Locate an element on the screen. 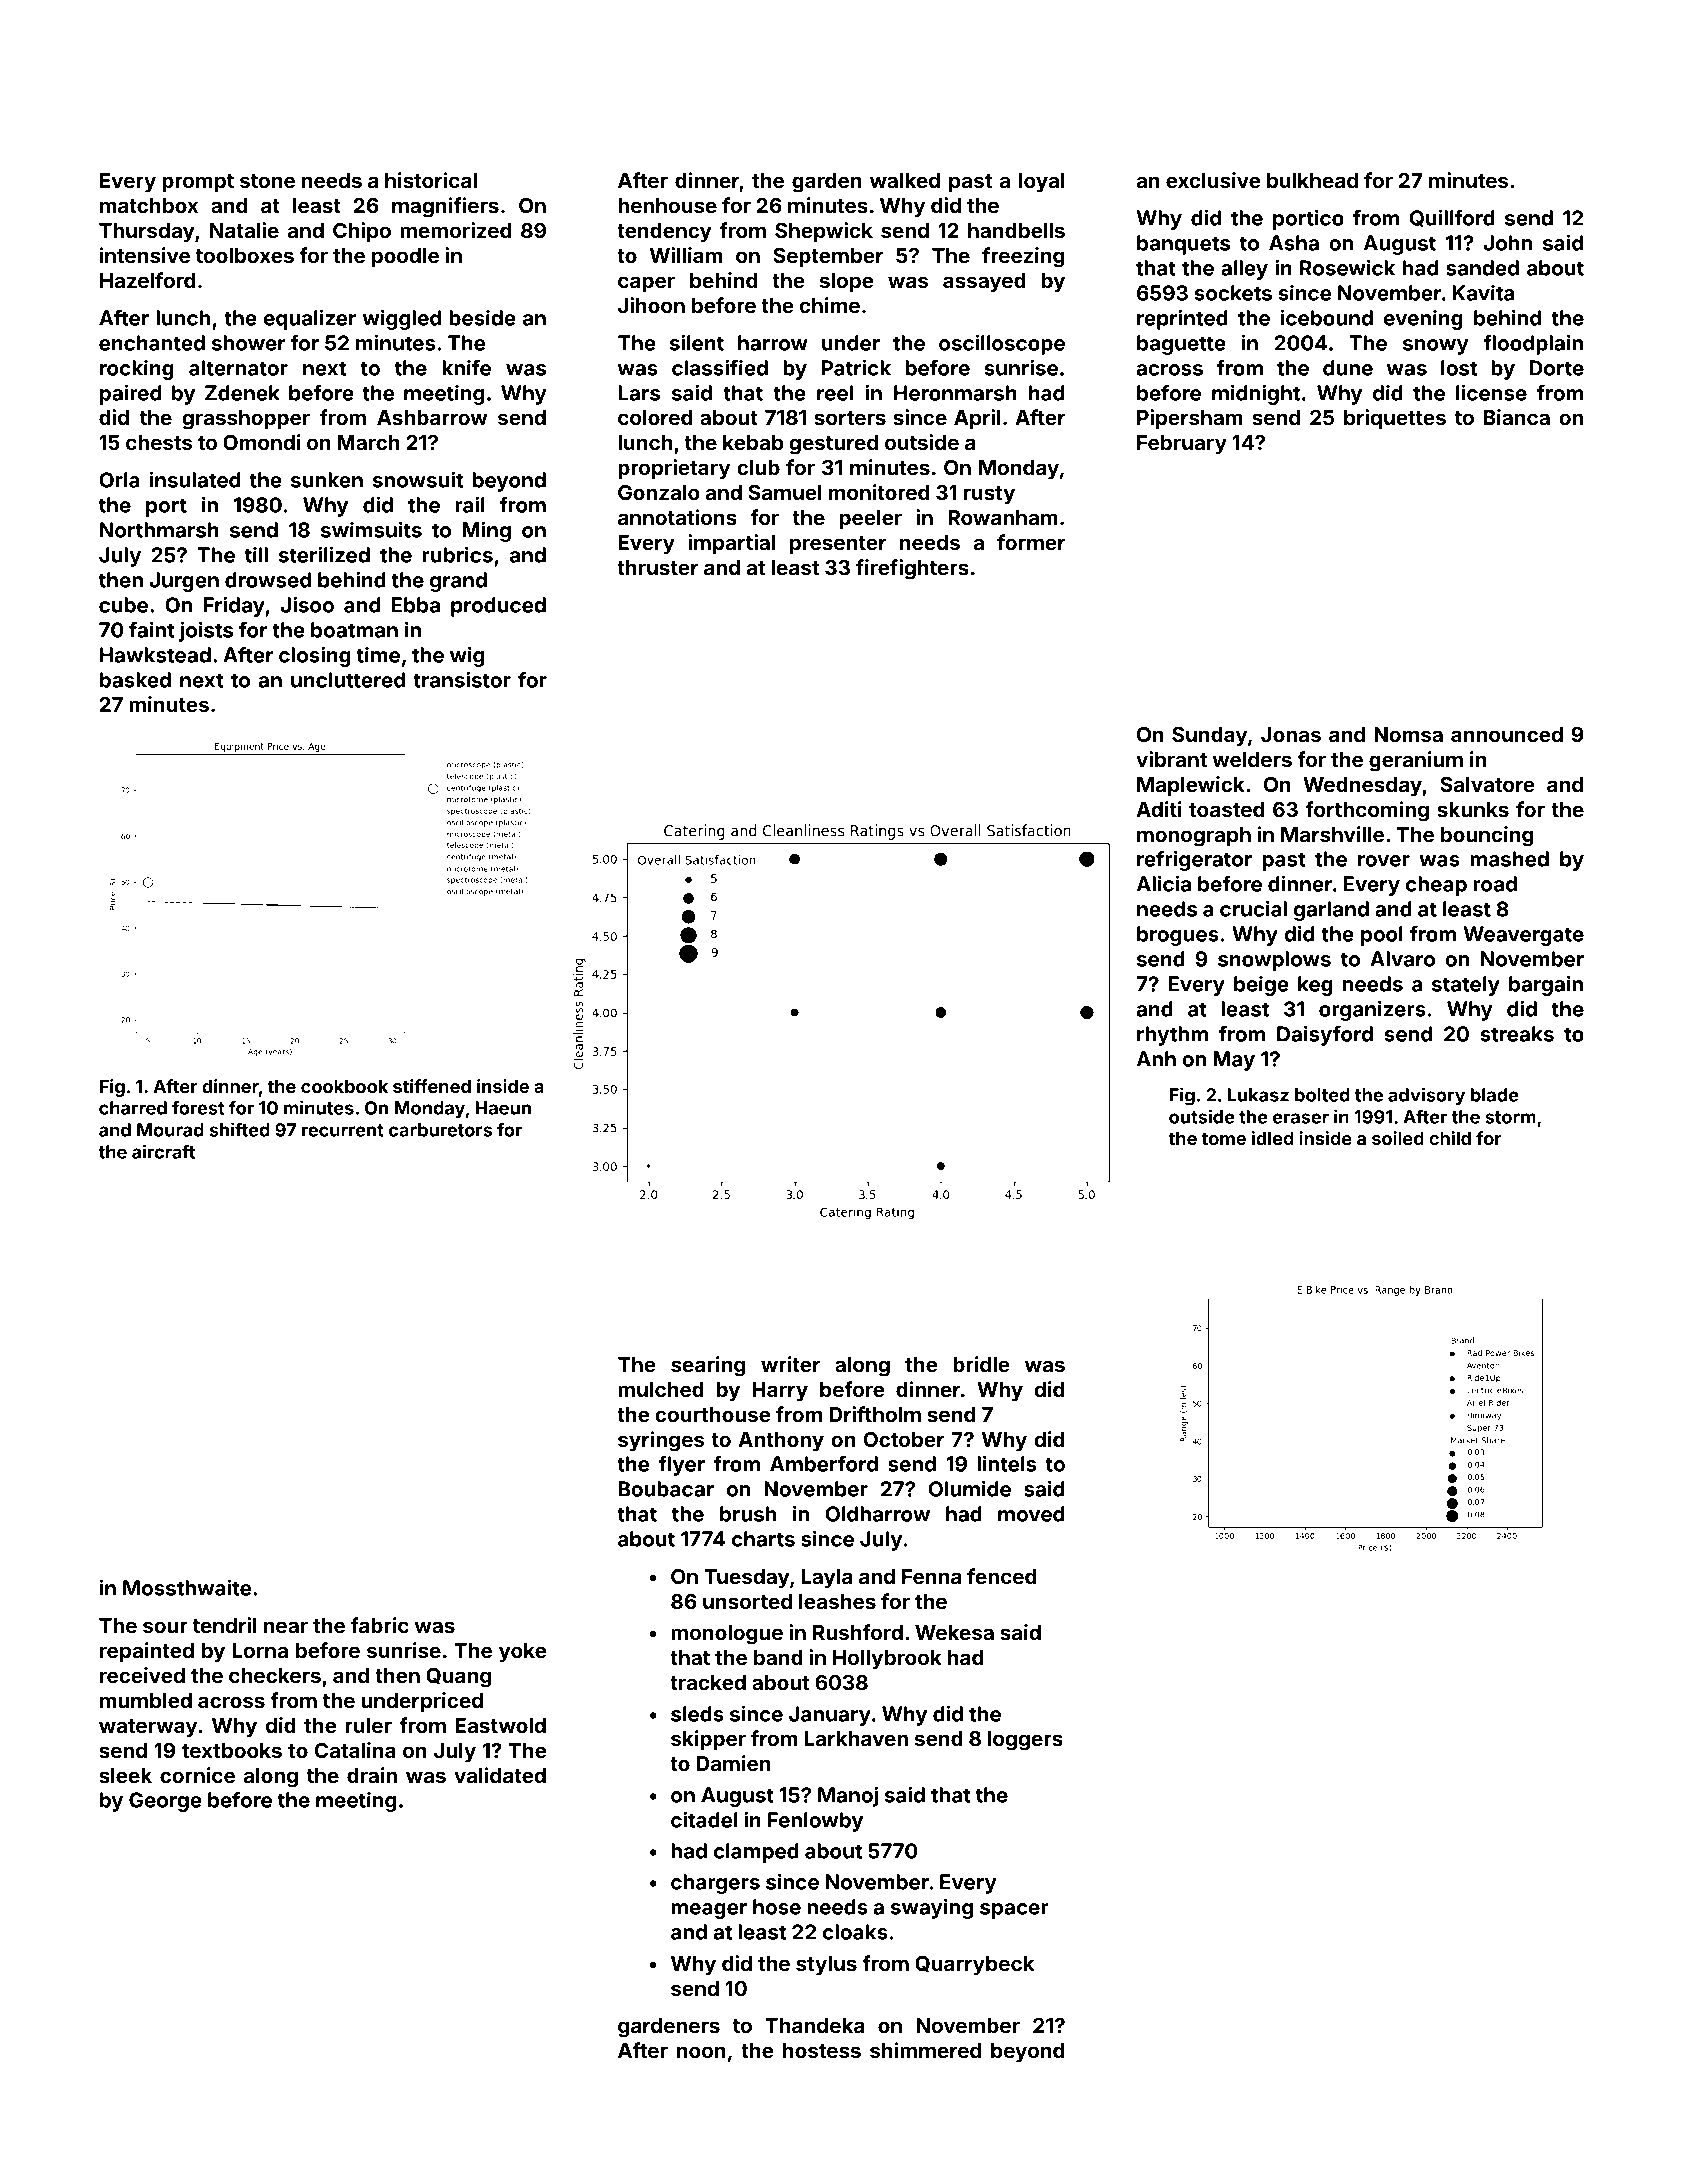 The width and height of the screenshot is (1683, 2178). shimmered is located at coordinates (925, 2050).
